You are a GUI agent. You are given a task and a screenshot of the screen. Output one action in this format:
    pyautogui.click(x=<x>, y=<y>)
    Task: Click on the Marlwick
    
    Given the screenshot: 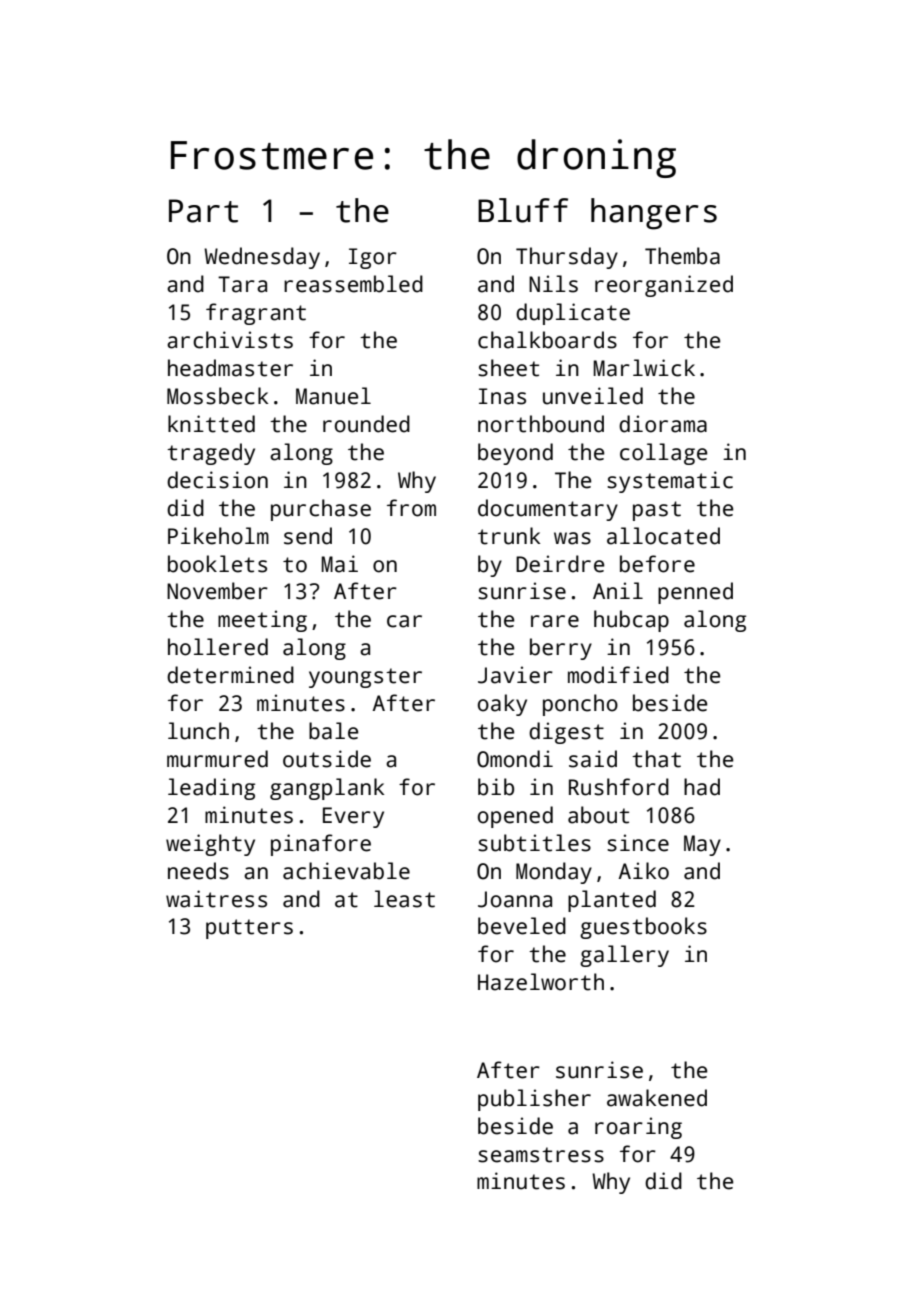 What is the action you would take?
    pyautogui.click(x=644, y=368)
